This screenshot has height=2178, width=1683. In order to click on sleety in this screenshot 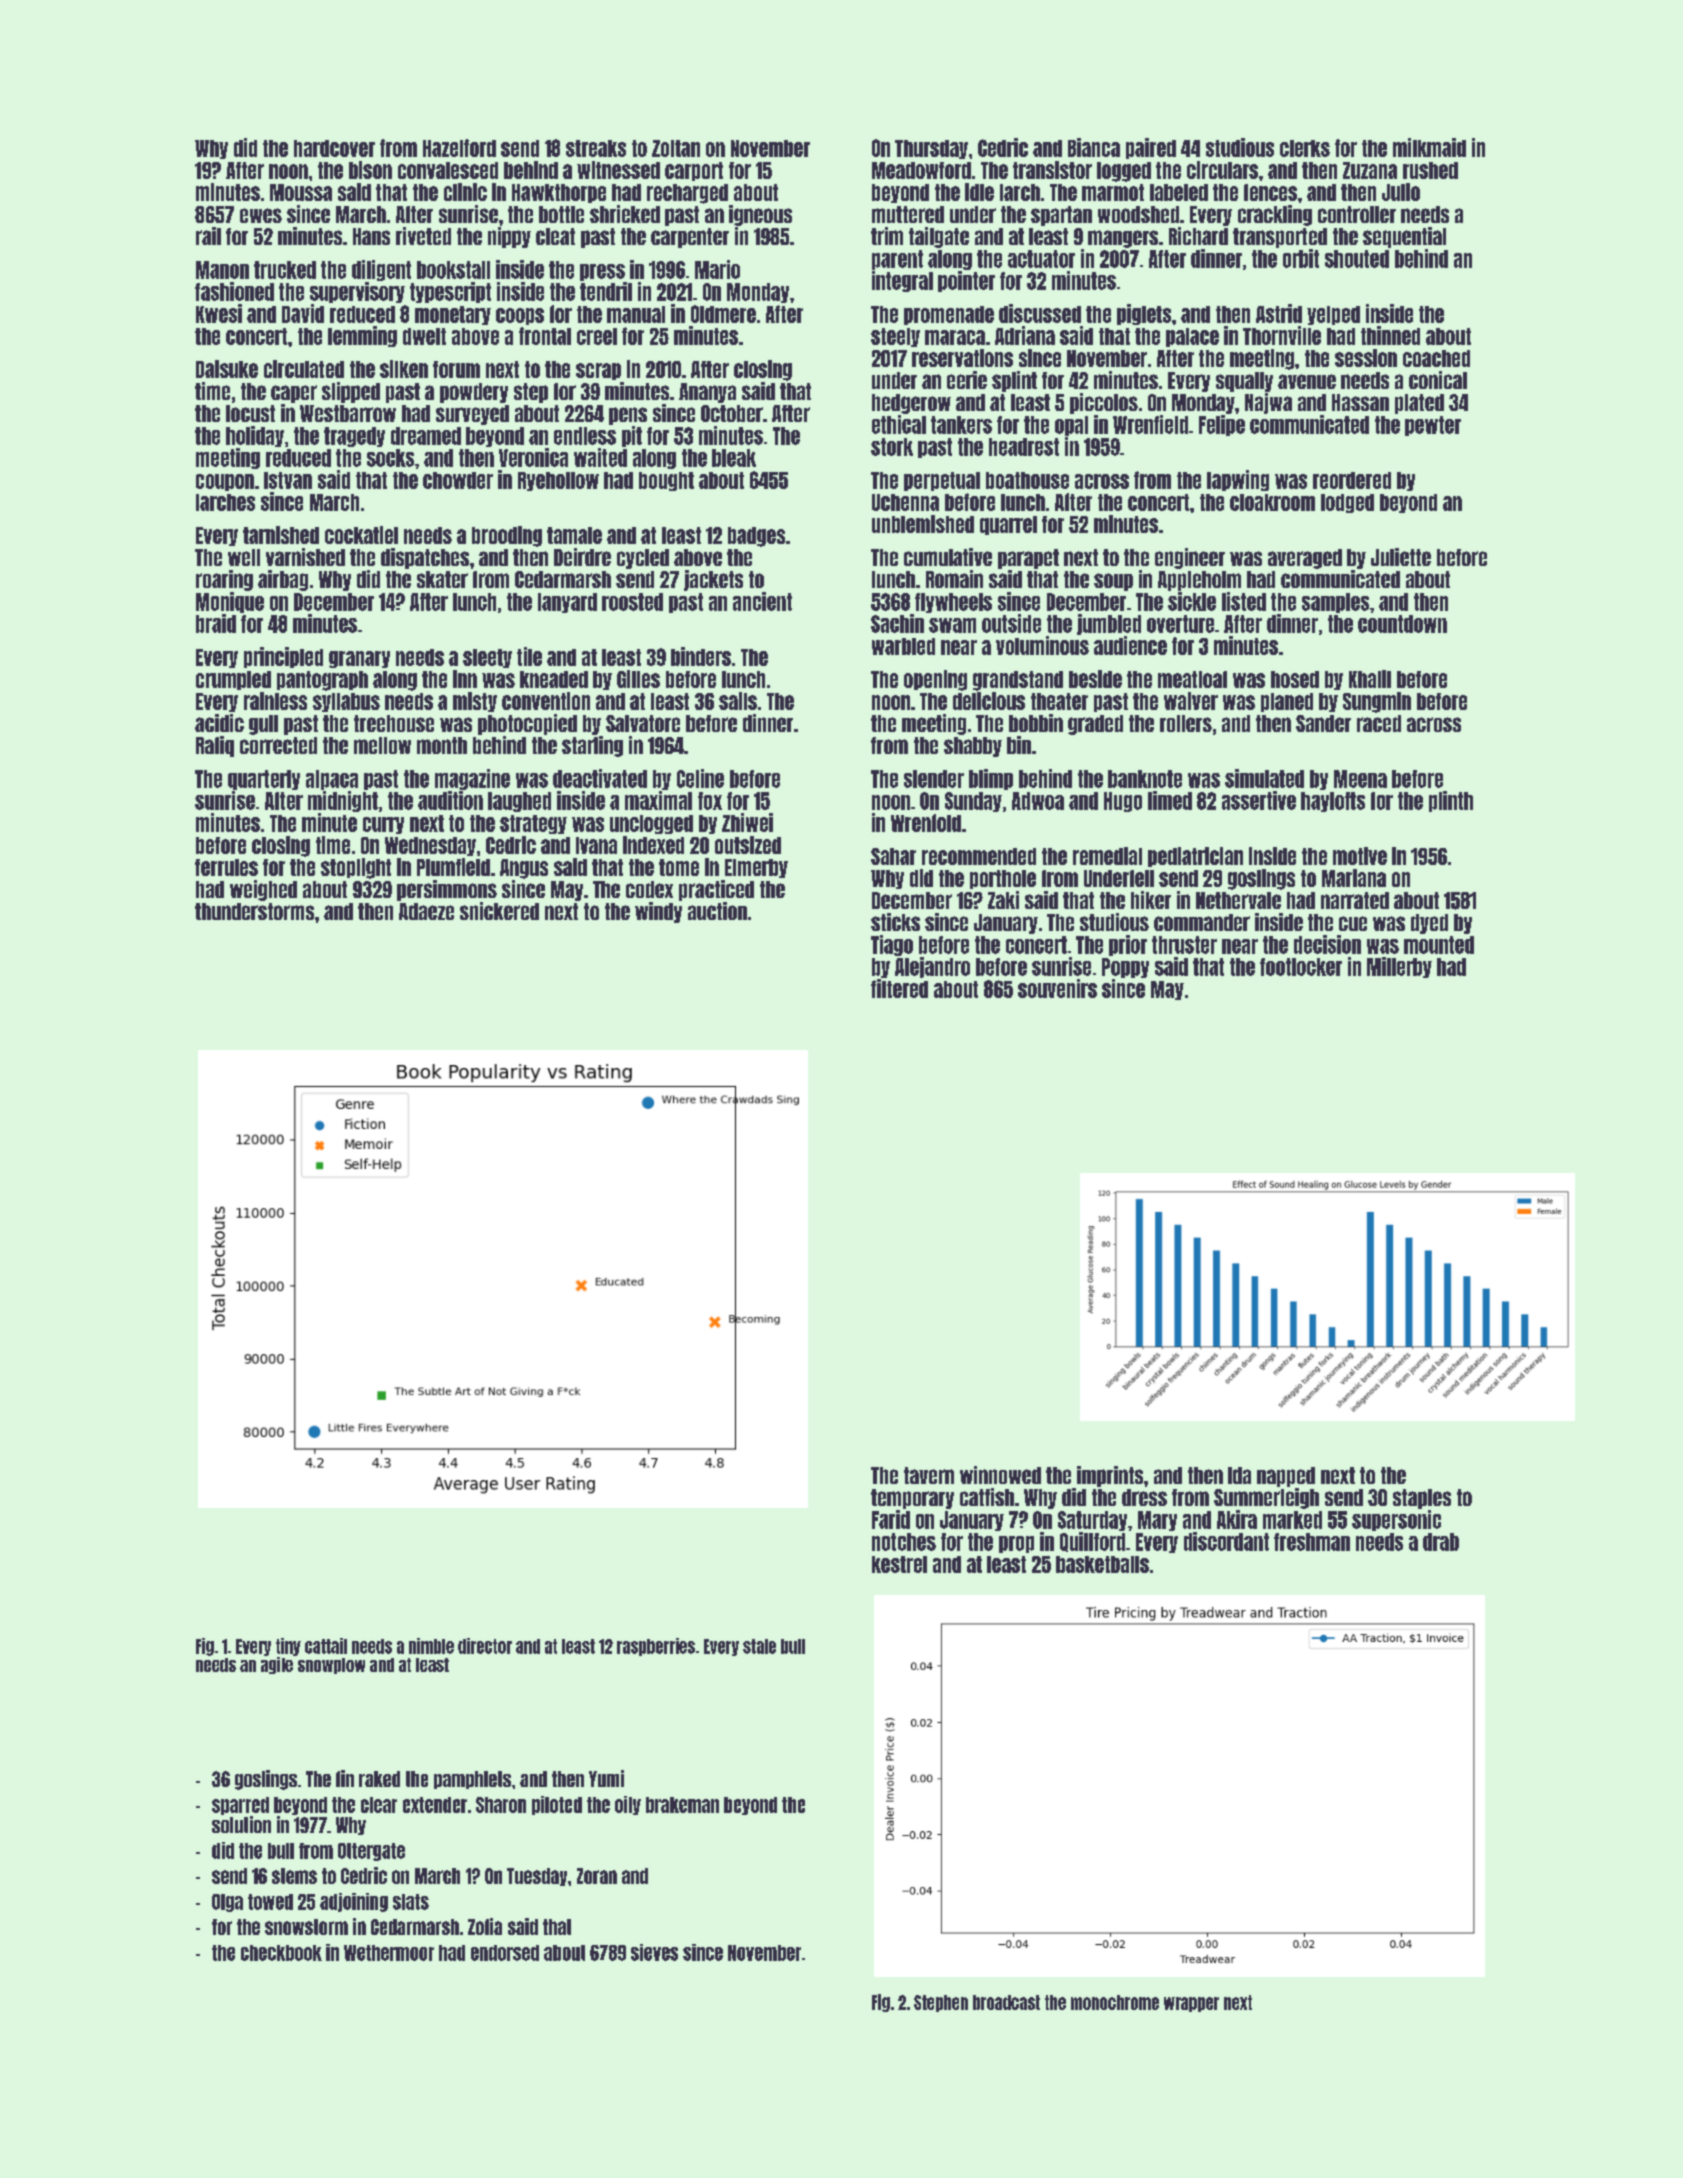, I will do `click(487, 658)`.
